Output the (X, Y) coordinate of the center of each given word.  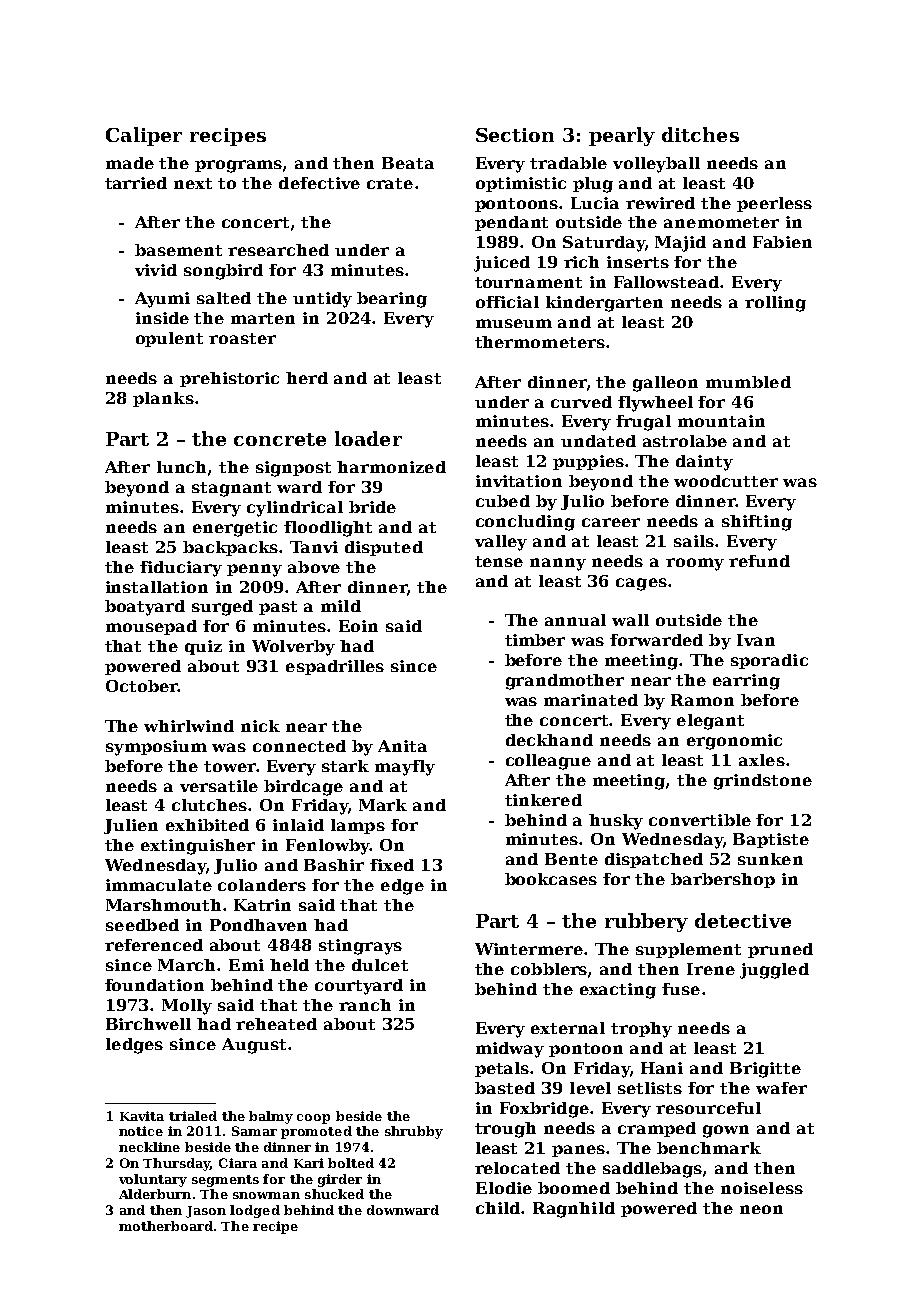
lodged (255, 1211)
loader (368, 438)
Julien (131, 826)
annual (575, 620)
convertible (700, 820)
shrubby (414, 1132)
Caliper (144, 136)
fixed (392, 865)
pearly (622, 136)
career (611, 522)
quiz (203, 647)
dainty (704, 463)
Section (515, 135)
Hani (662, 1068)
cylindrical (295, 509)
